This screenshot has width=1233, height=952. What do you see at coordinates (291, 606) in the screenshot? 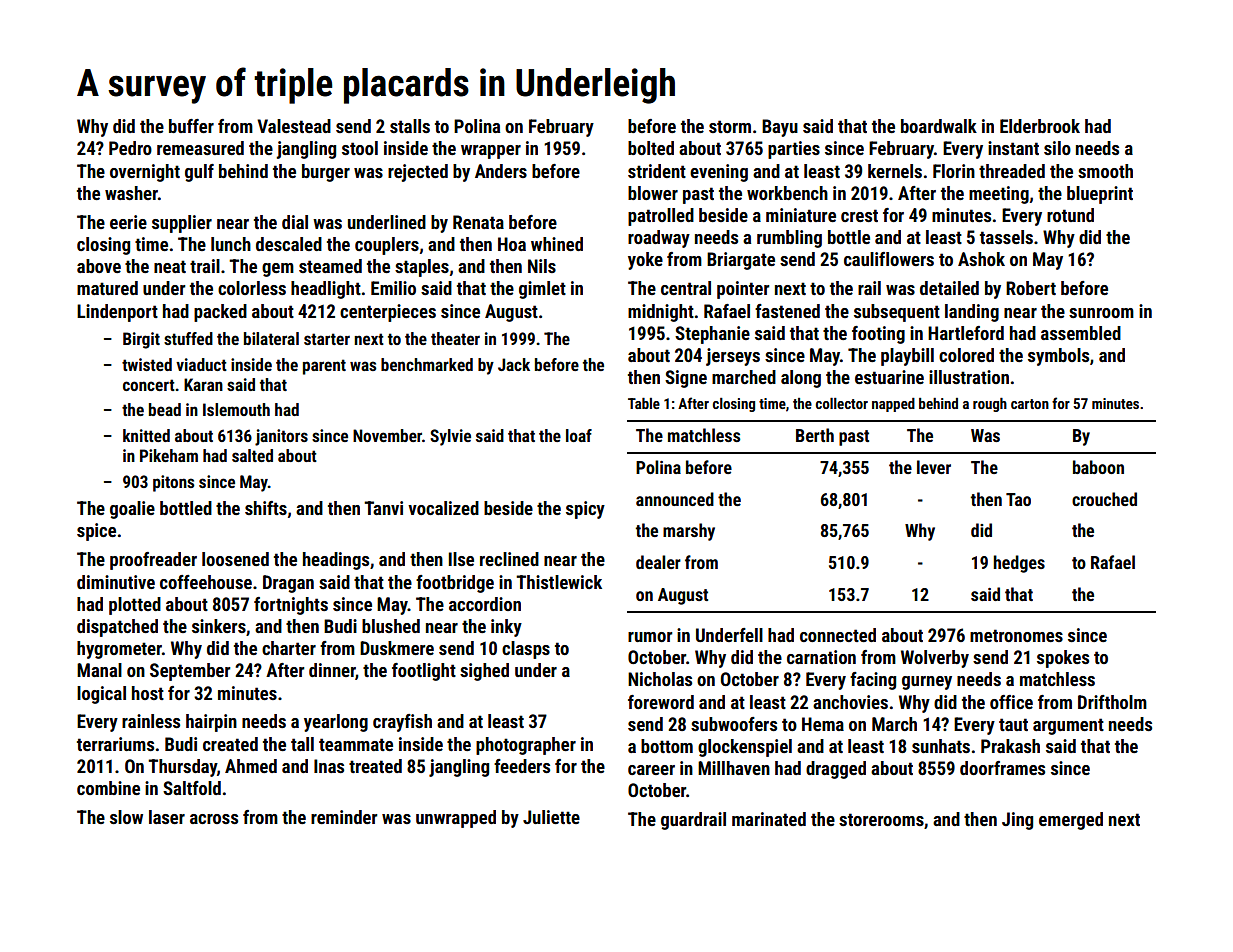
I see `fortnights` at bounding box center [291, 606].
